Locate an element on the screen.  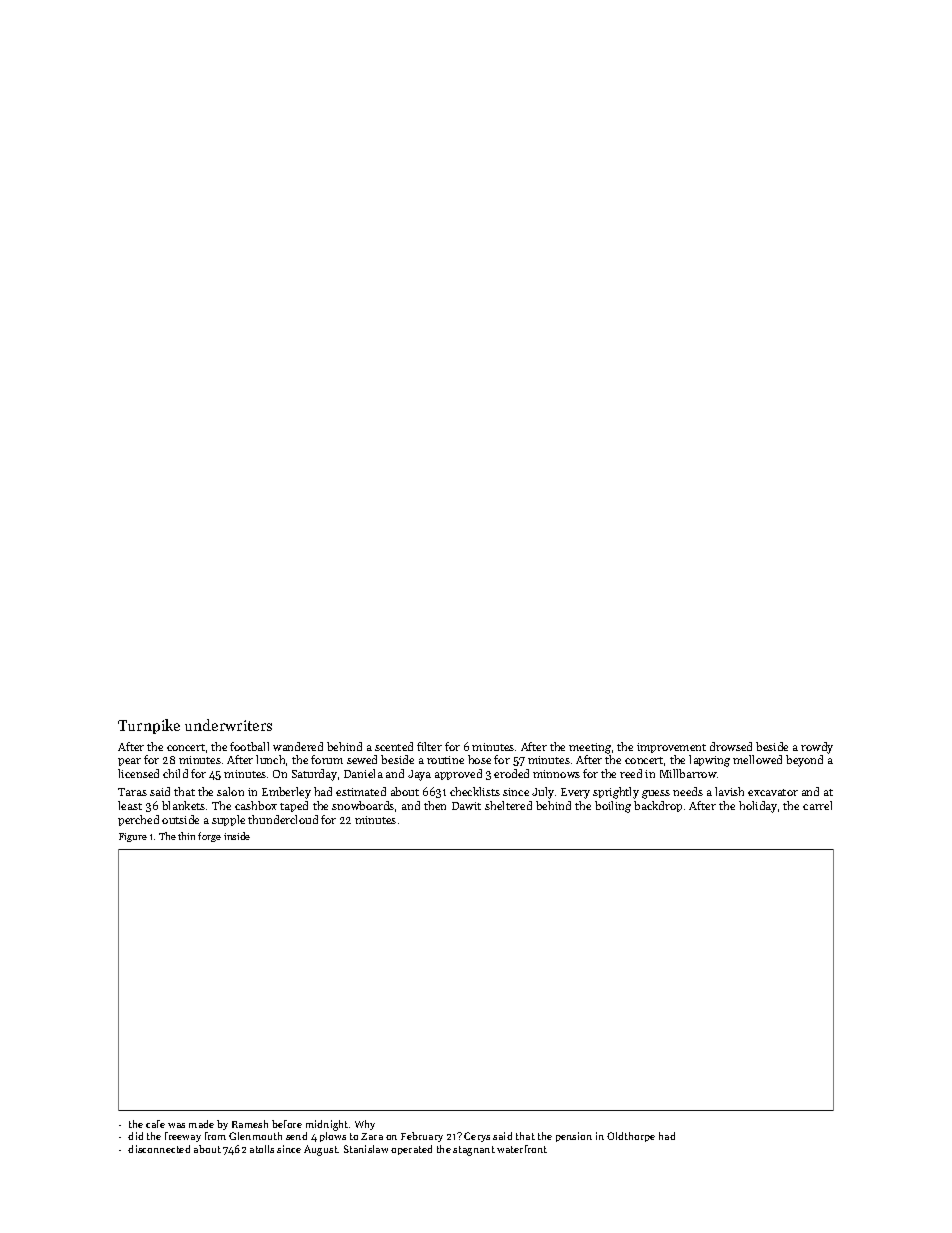
Oldthorpe is located at coordinates (631, 1137).
